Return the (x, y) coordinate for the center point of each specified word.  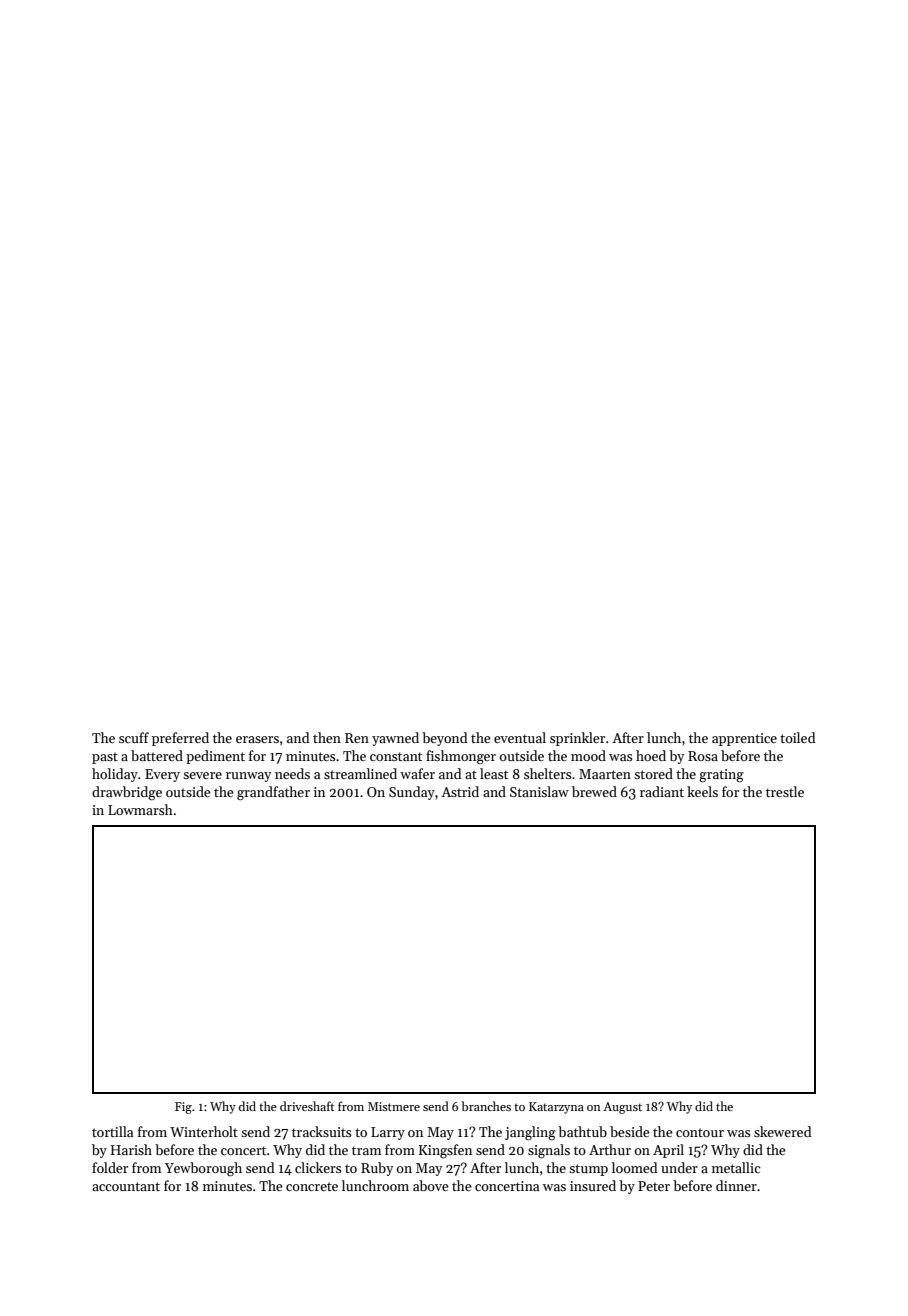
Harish (131, 1149)
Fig (183, 1108)
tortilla (112, 1131)
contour (700, 1132)
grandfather (273, 793)
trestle (785, 791)
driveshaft (307, 1106)
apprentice (744, 739)
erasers (257, 739)
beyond (444, 739)
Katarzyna (556, 1108)
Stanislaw (539, 791)
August (622, 1108)
